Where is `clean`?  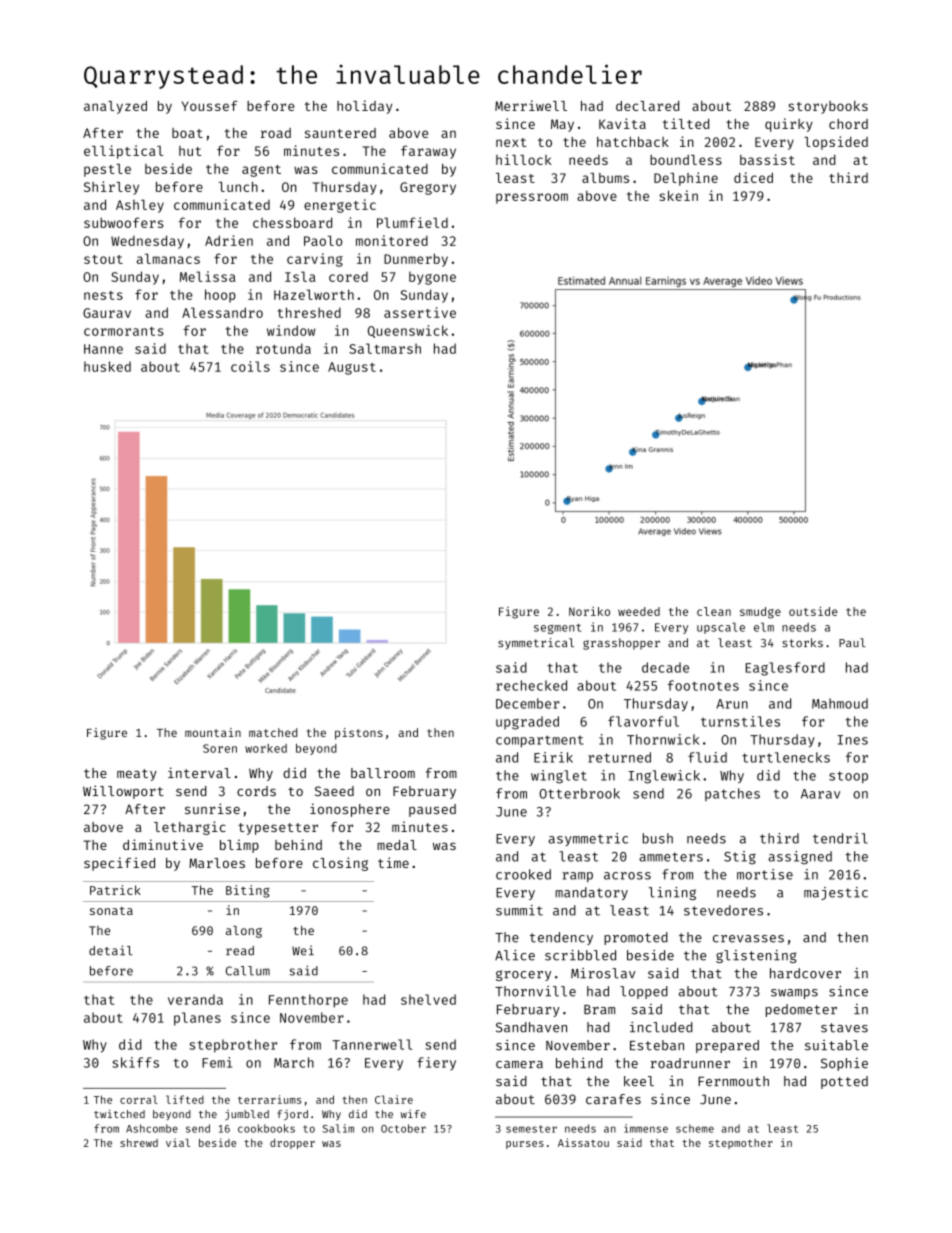
clean is located at coordinates (714, 611).
